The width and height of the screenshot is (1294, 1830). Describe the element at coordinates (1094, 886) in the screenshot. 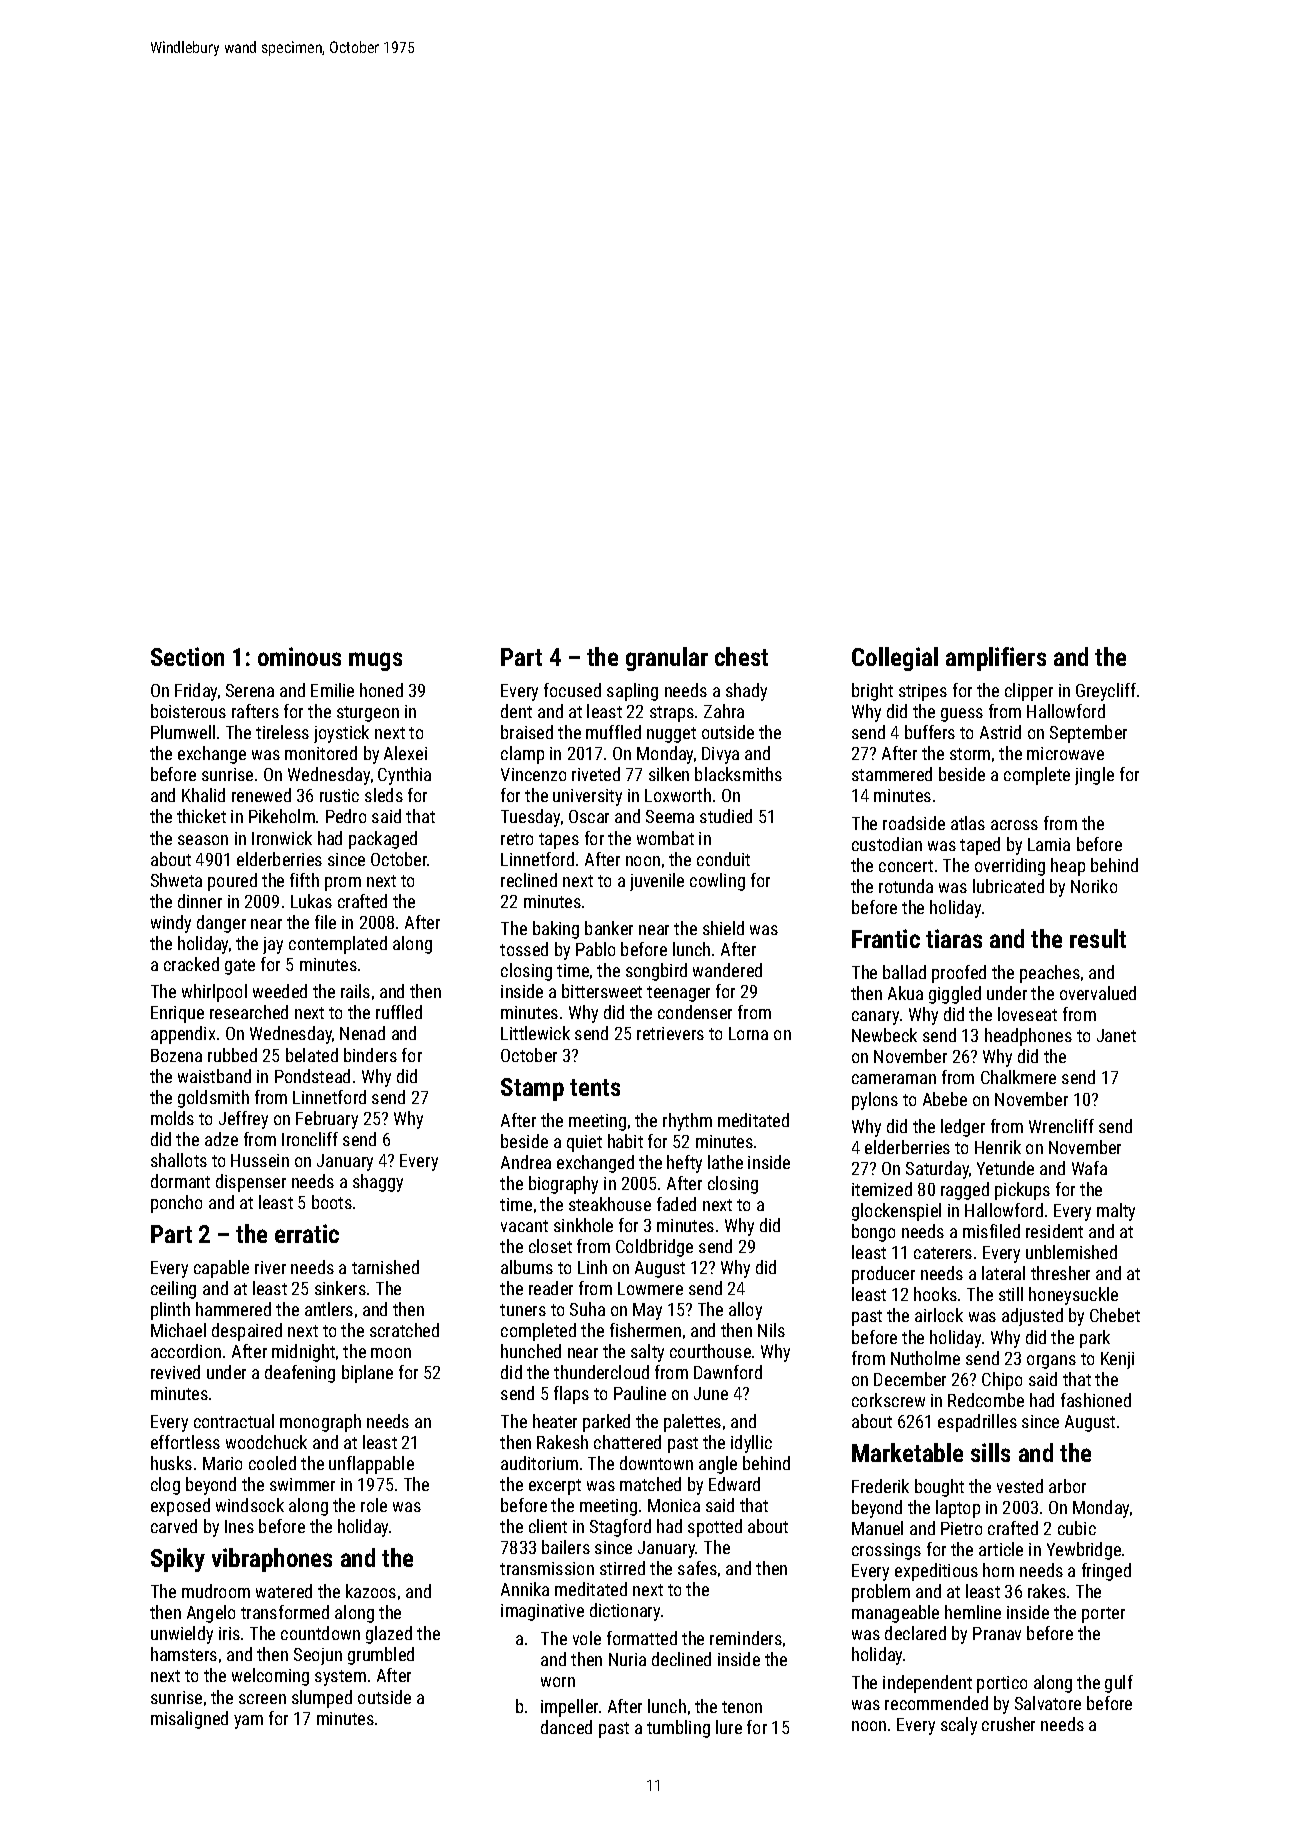

I see `Noriko` at that location.
